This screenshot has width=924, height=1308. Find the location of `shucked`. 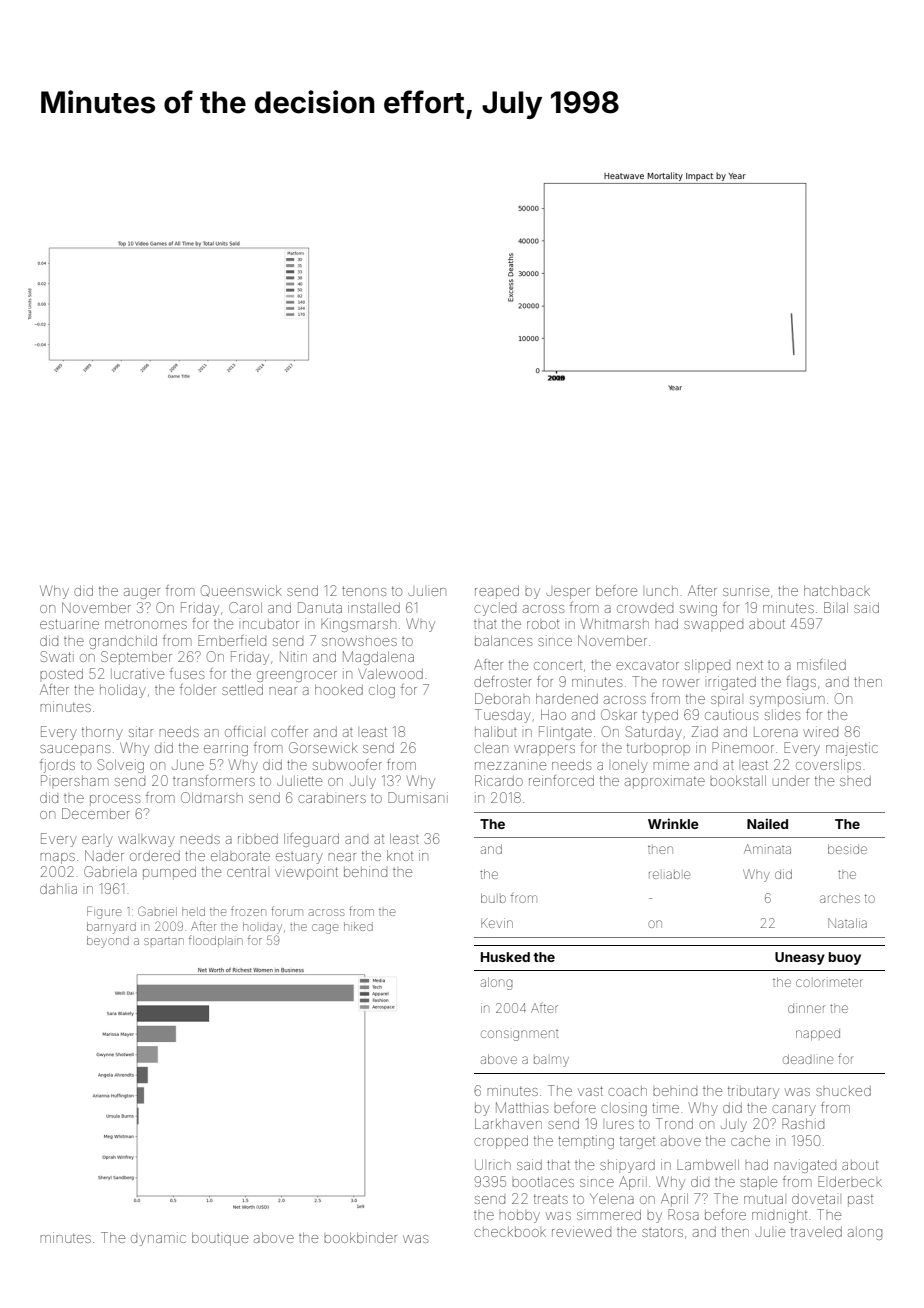

shucked is located at coordinates (843, 1091).
